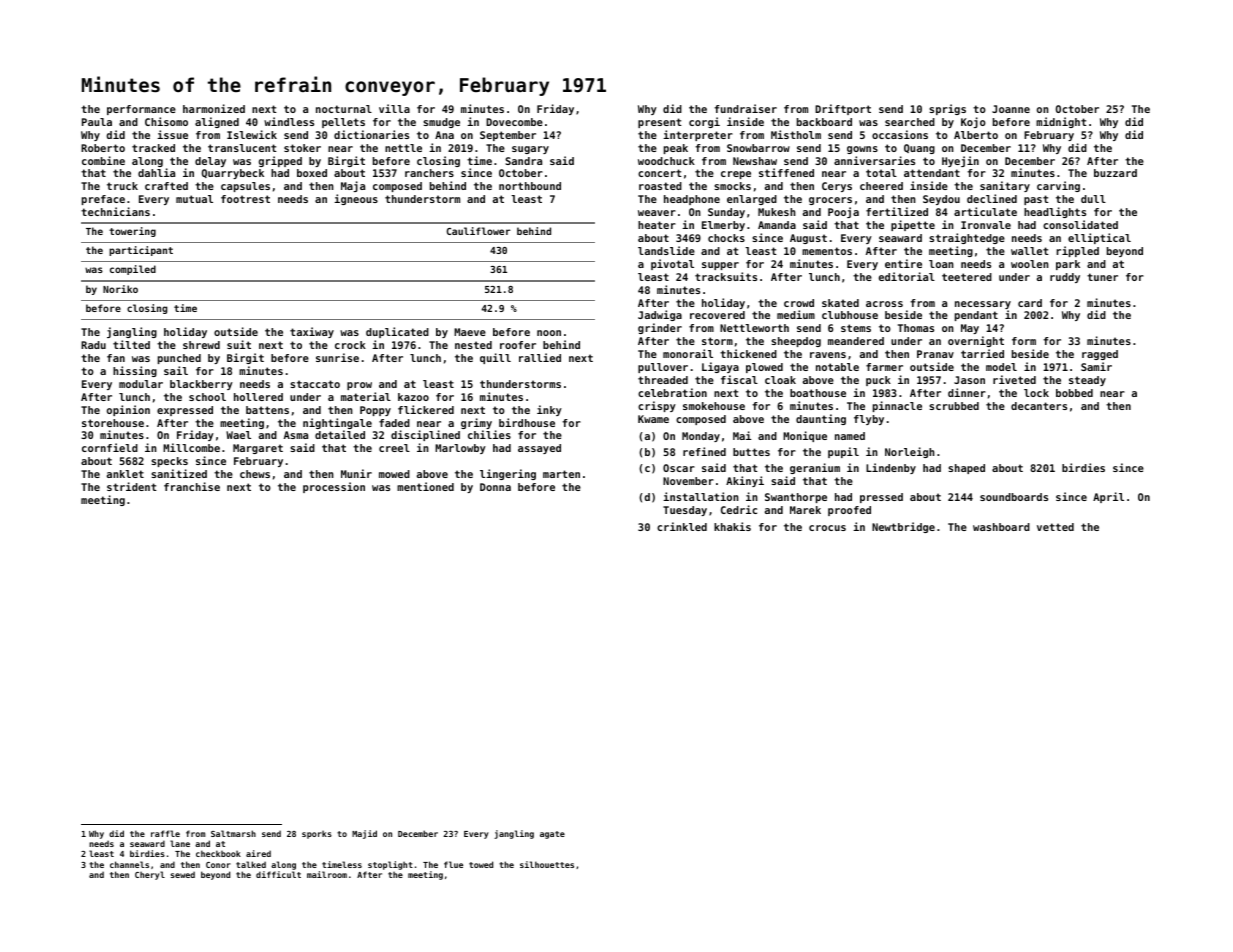  What do you see at coordinates (165, 833) in the image?
I see `raffle` at bounding box center [165, 833].
